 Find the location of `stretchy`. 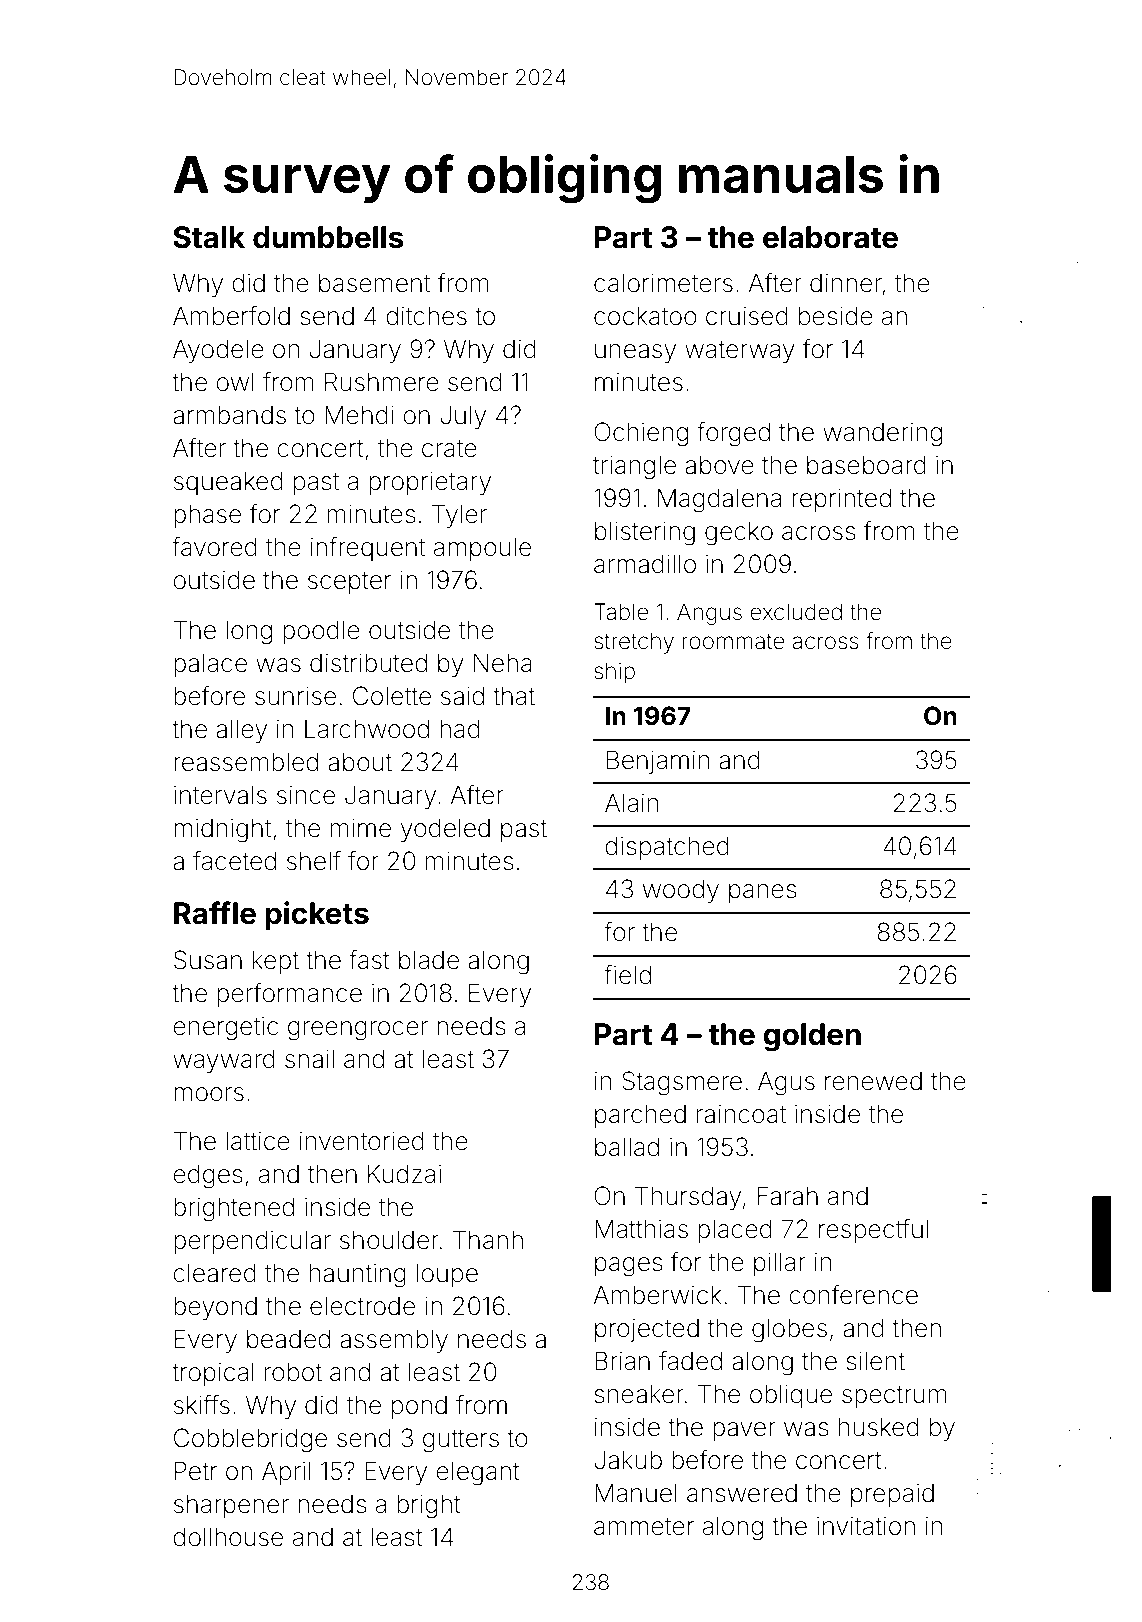

stretchy is located at coordinates (634, 643).
